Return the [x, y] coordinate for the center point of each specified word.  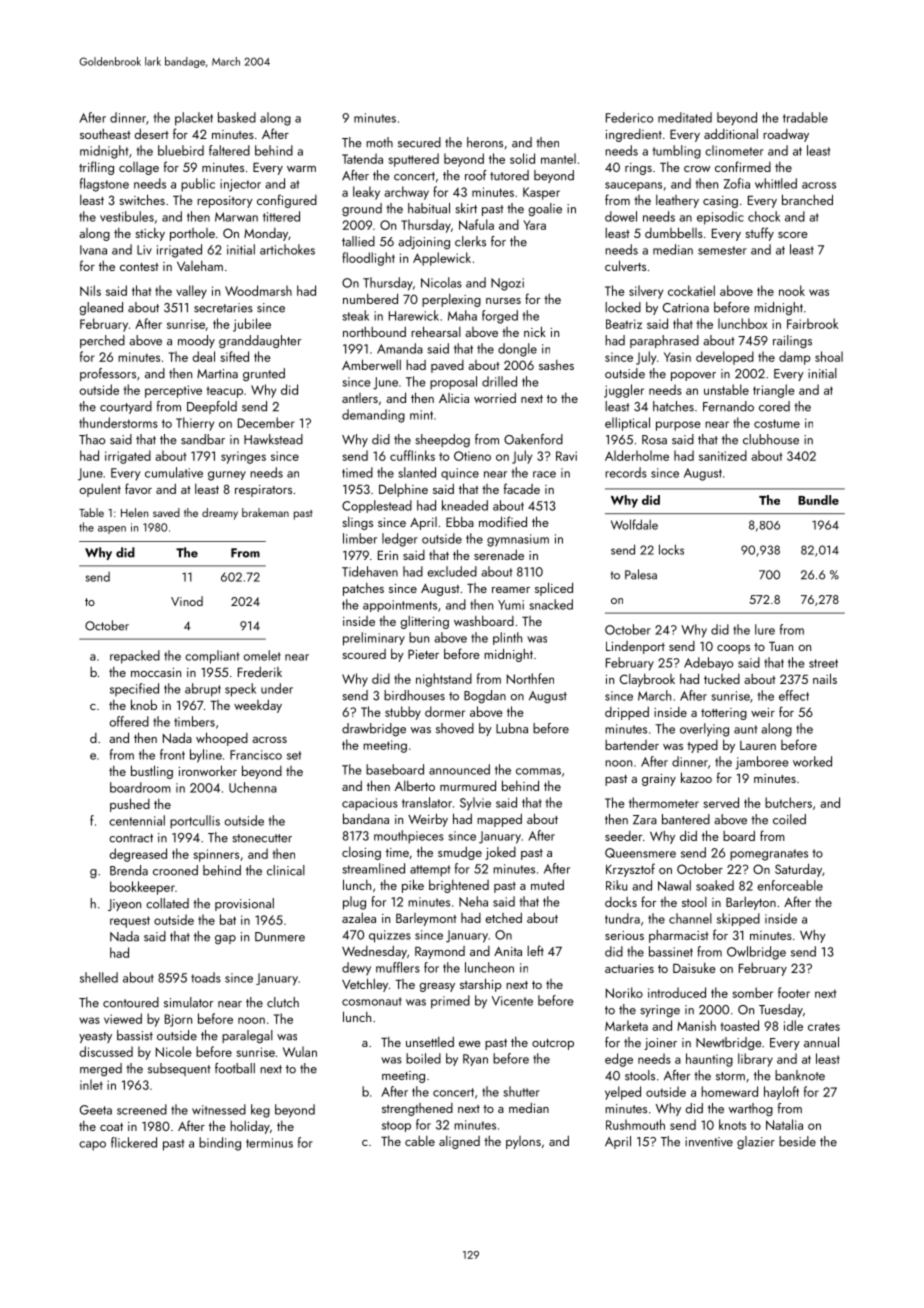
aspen [112, 530]
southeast [105, 134]
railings [792, 342]
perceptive [173, 391]
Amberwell [371, 364]
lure [765, 629]
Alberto [415, 786]
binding [220, 1144]
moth [379, 142]
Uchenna [253, 787]
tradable [805, 117]
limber [360, 538]
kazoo [696, 777]
